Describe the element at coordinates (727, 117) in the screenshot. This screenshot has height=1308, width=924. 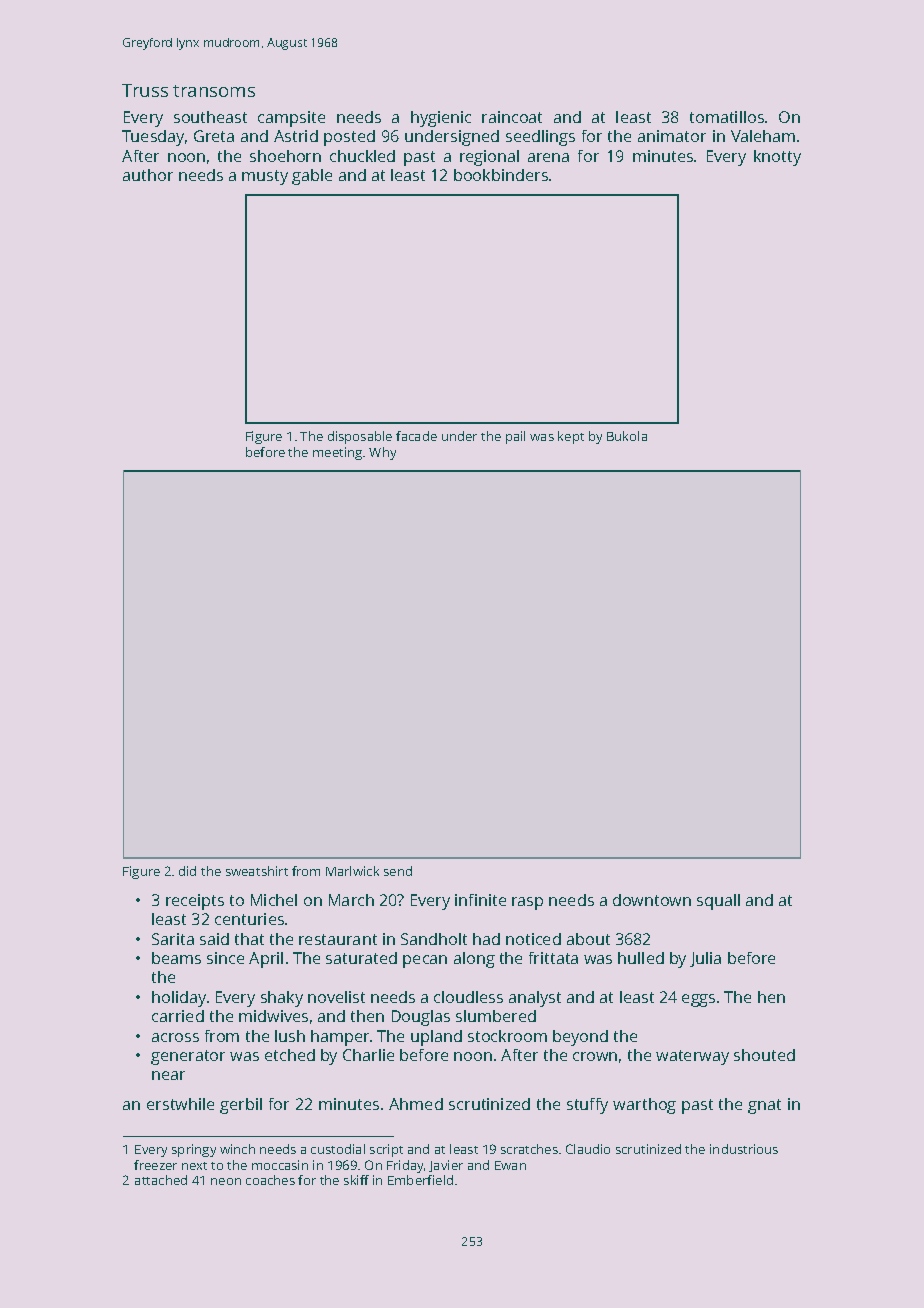
I see `tomatillos` at that location.
